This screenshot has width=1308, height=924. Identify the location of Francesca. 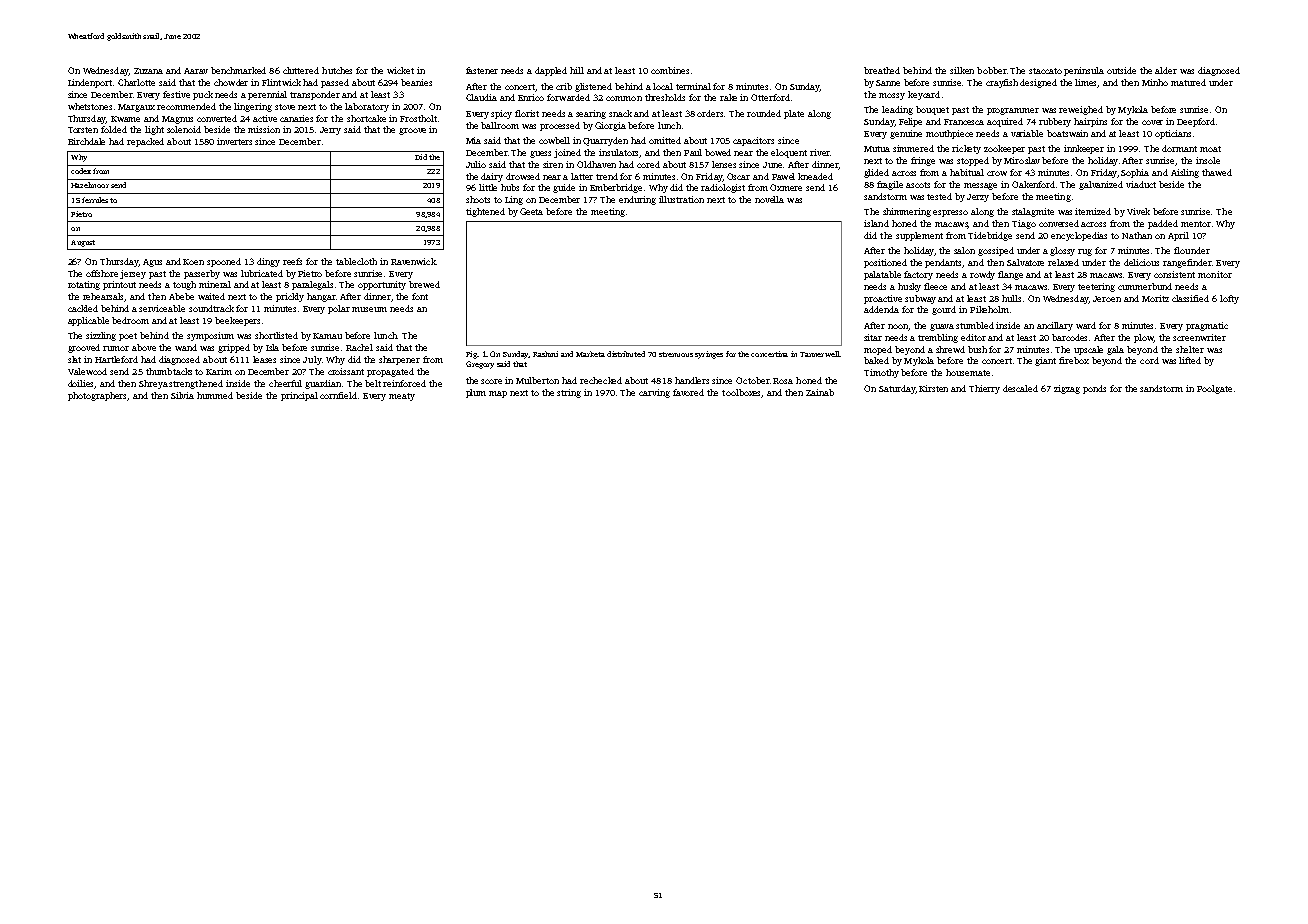
(964, 122).
